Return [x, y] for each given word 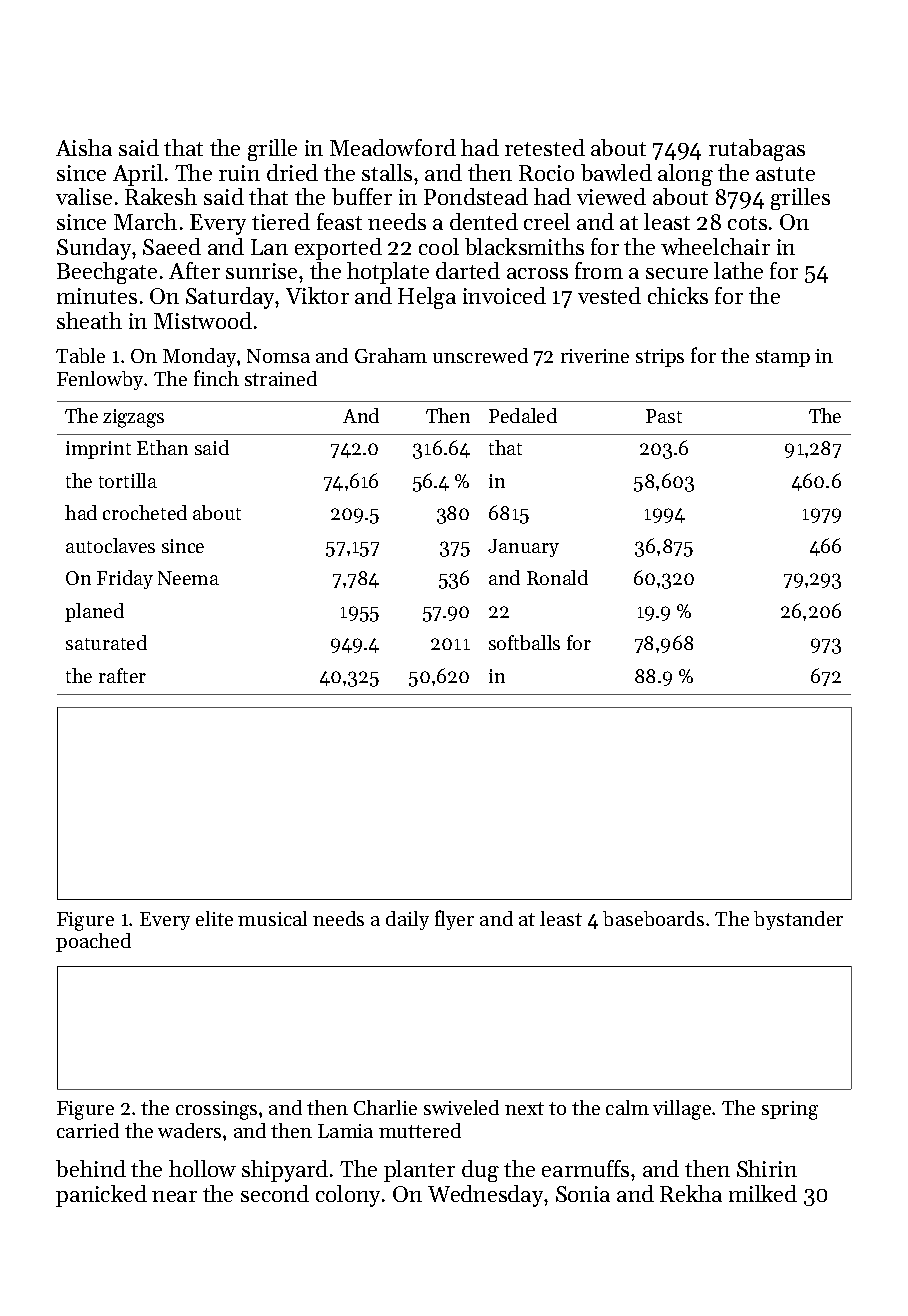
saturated [106, 642]
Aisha [84, 147]
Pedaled [523, 415]
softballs [524, 642]
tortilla [128, 480]
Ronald [557, 577]
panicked [101, 1196]
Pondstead [476, 196]
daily [407, 920]
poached [93, 942]
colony [348, 1196]
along [685, 175]
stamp [783, 358]
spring [790, 1110]
